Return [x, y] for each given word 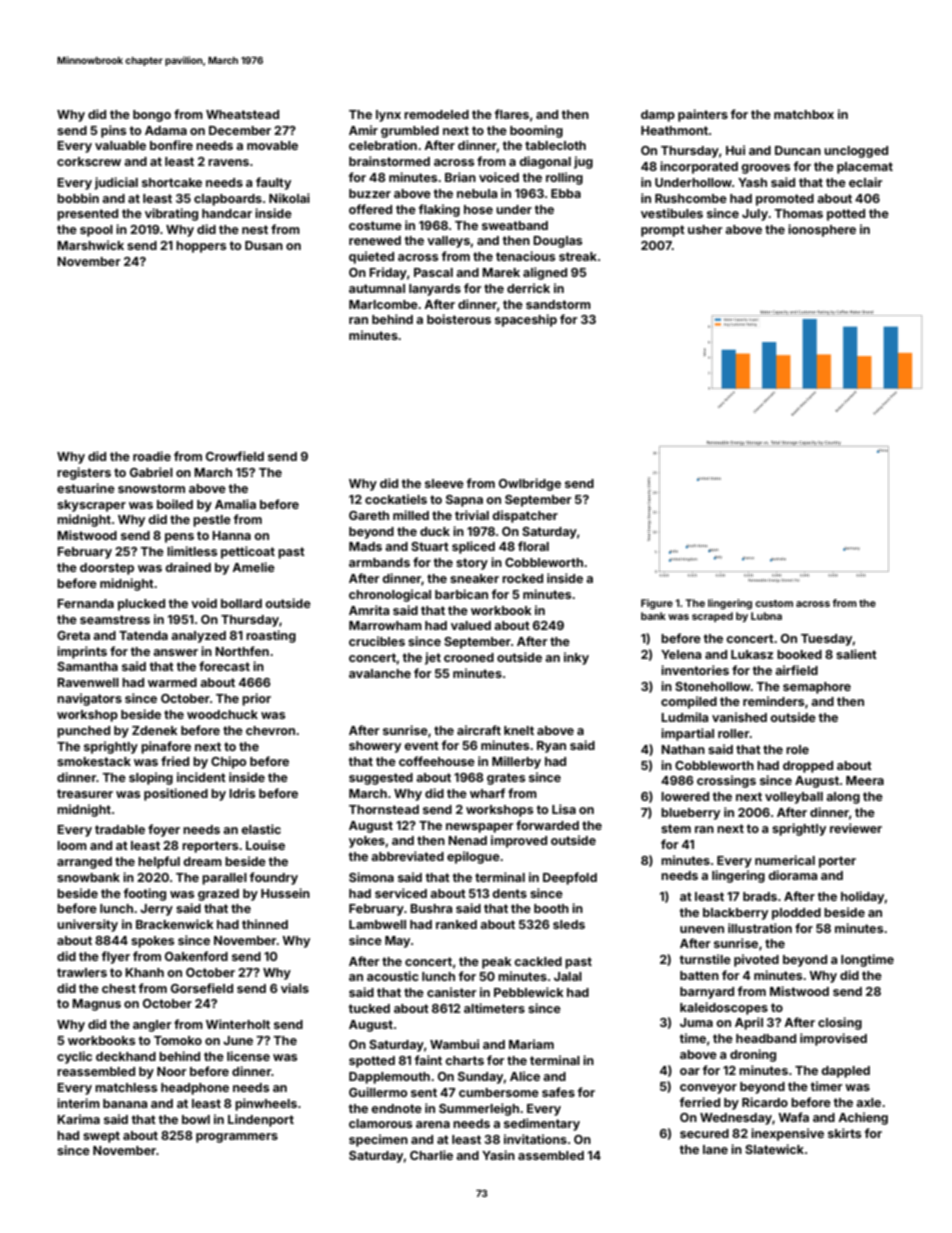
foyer [164, 830]
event [421, 745]
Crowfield [235, 456]
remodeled [436, 114]
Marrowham [385, 625]
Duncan [798, 150]
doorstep [107, 569]
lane [715, 1149]
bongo [152, 116]
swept [101, 1137]
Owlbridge [530, 484]
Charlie [431, 1155]
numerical [785, 860]
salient [856, 654]
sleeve [444, 483]
